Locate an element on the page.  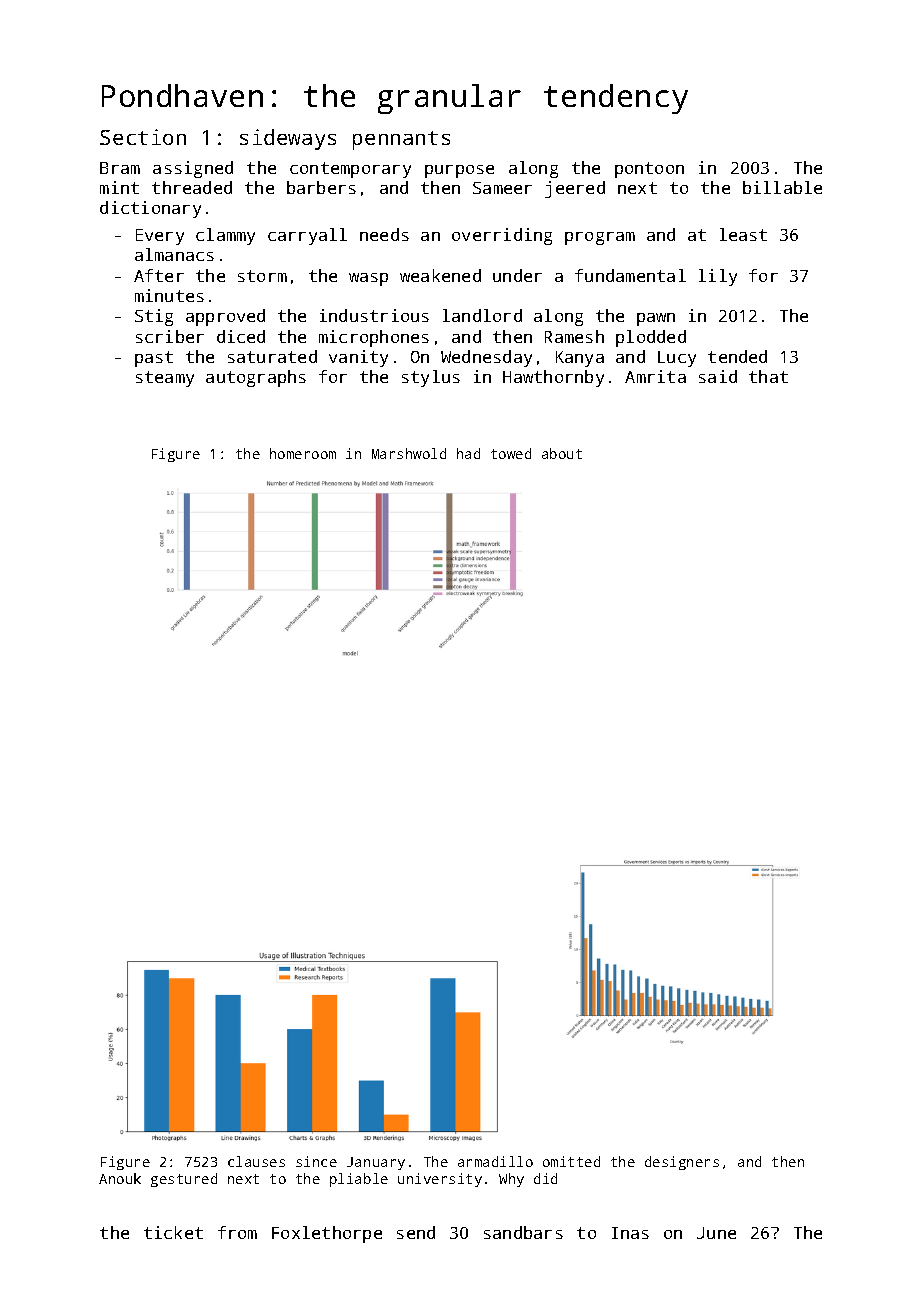
had is located at coordinates (468, 453).
